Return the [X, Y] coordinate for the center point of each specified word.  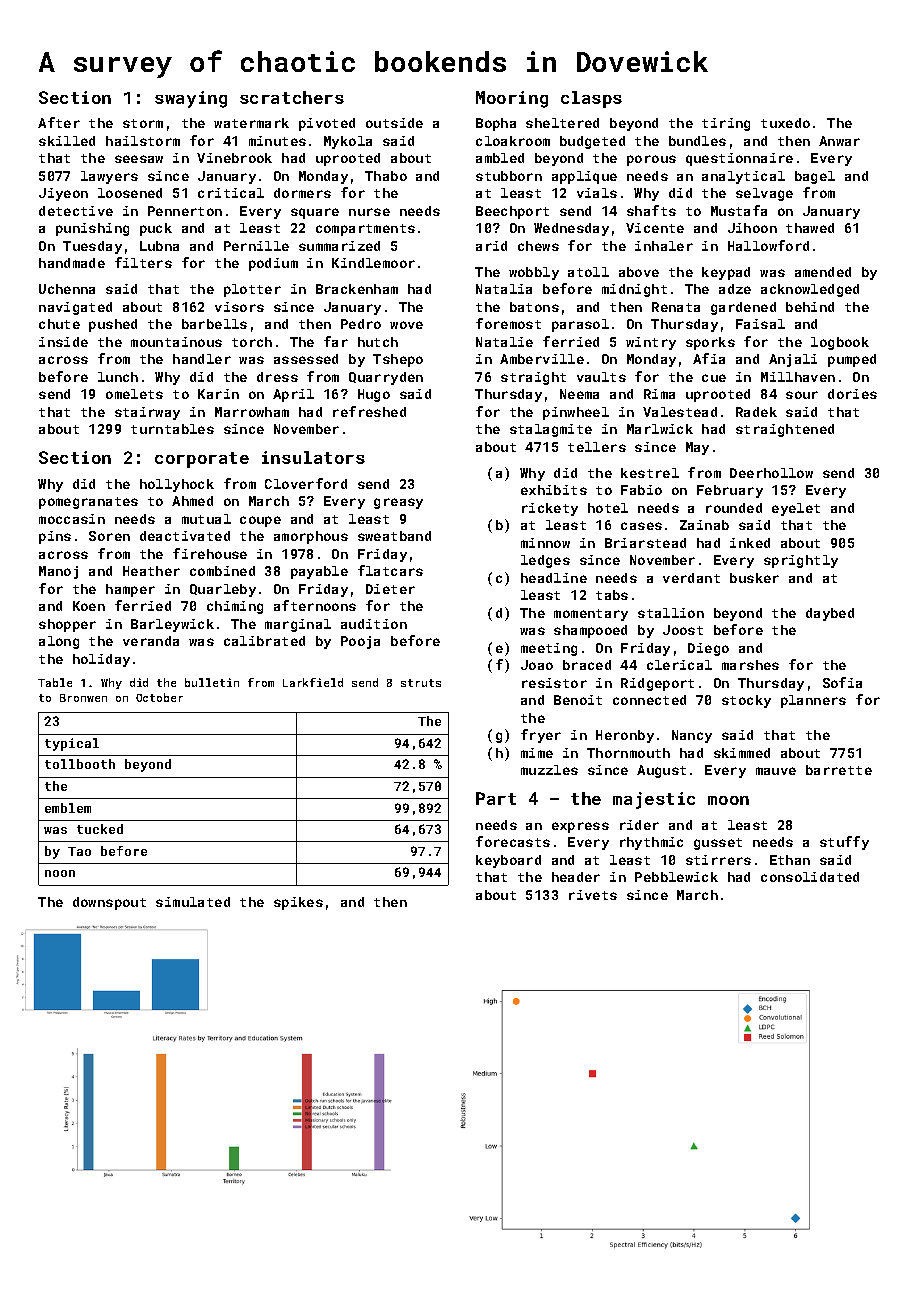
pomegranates [88, 503]
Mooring [512, 99]
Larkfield [313, 682]
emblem [68, 808]
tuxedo [785, 123]
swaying [191, 99]
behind [810, 307]
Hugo [374, 395]
